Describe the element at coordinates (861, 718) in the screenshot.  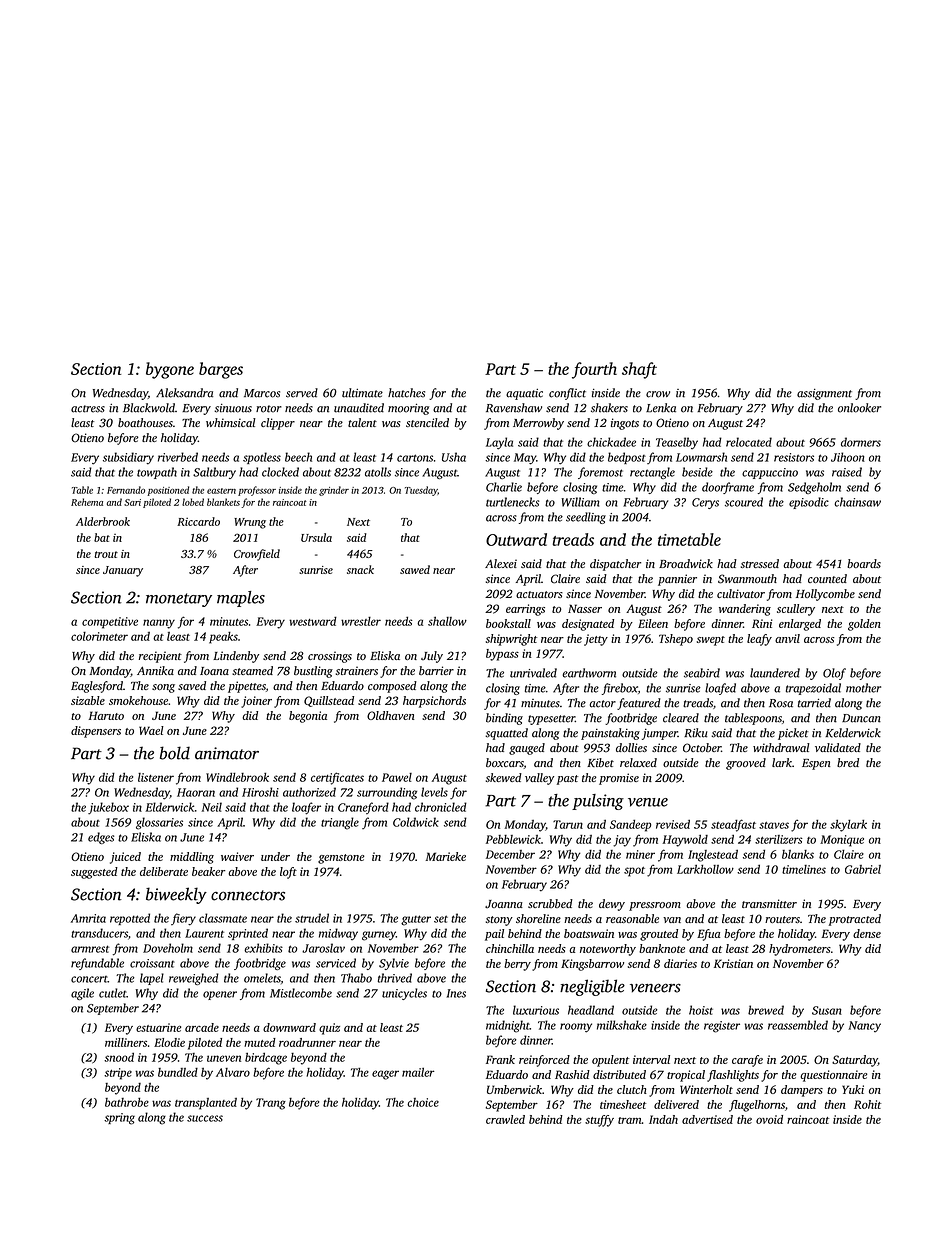
I see `Duncan` at that location.
